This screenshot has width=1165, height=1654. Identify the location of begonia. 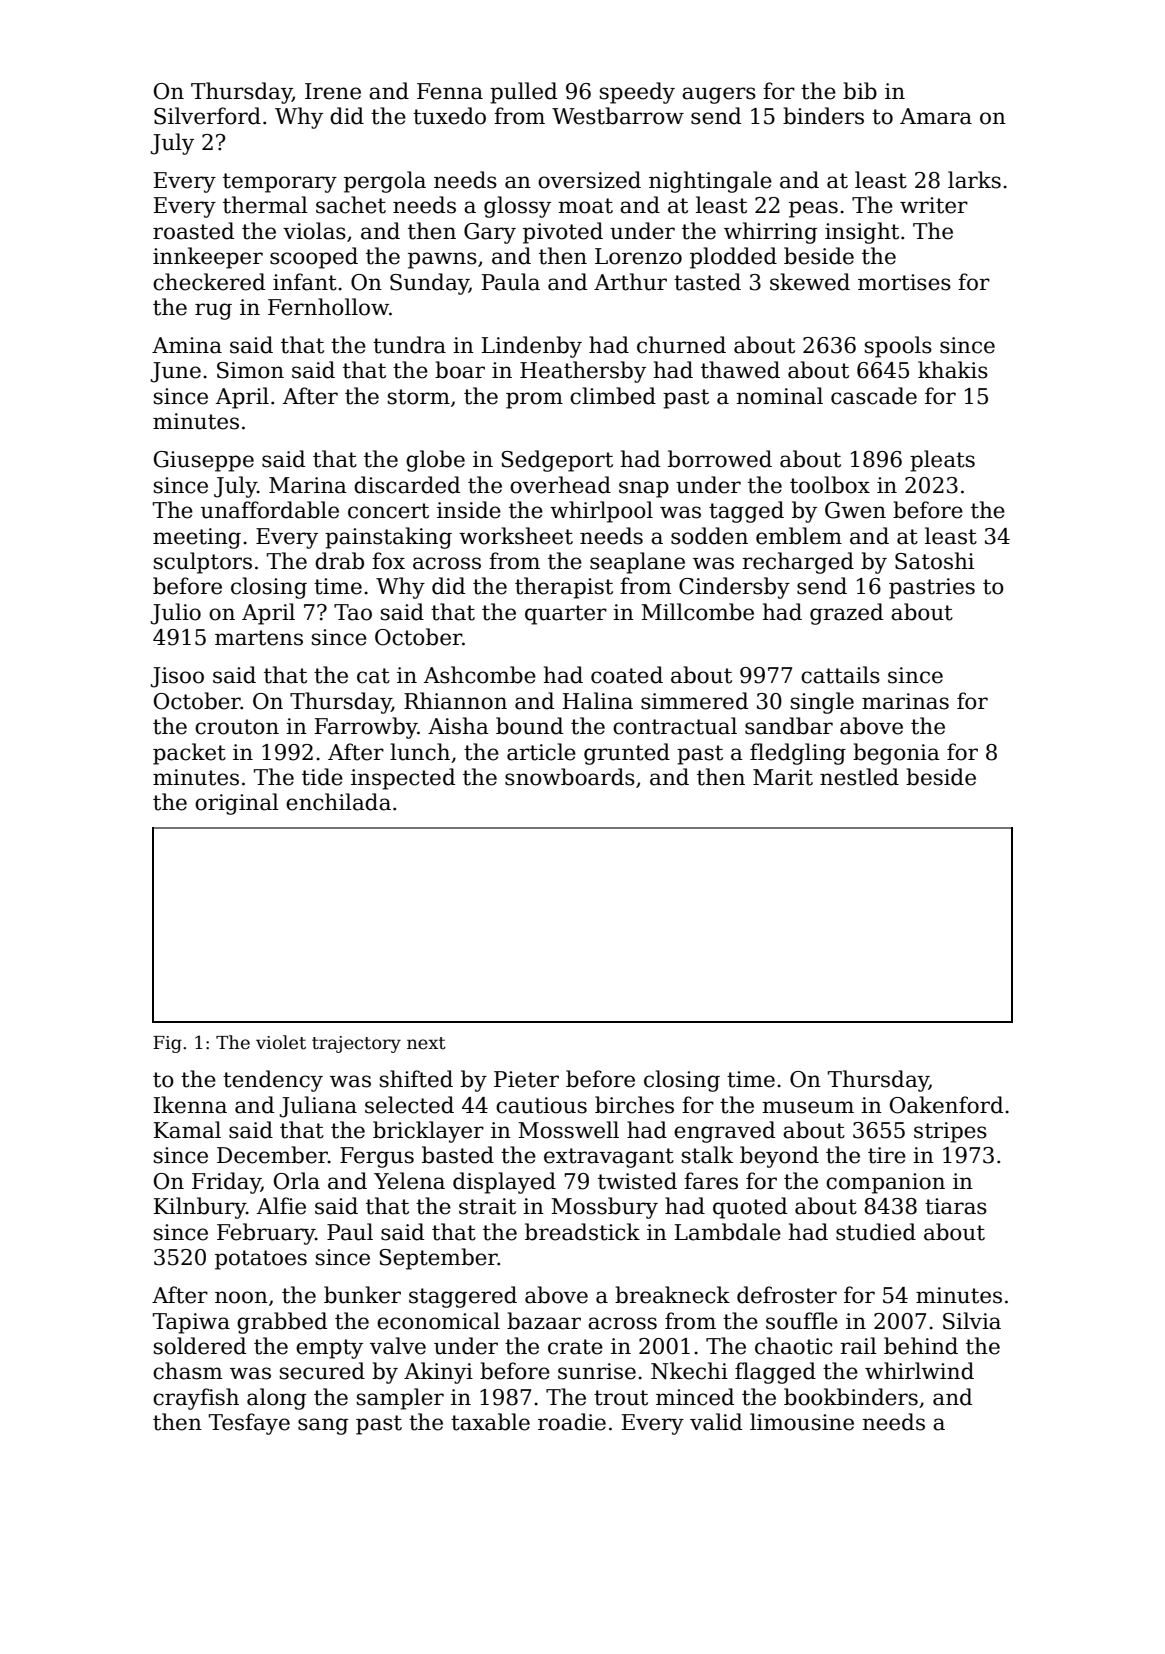
(896, 754).
